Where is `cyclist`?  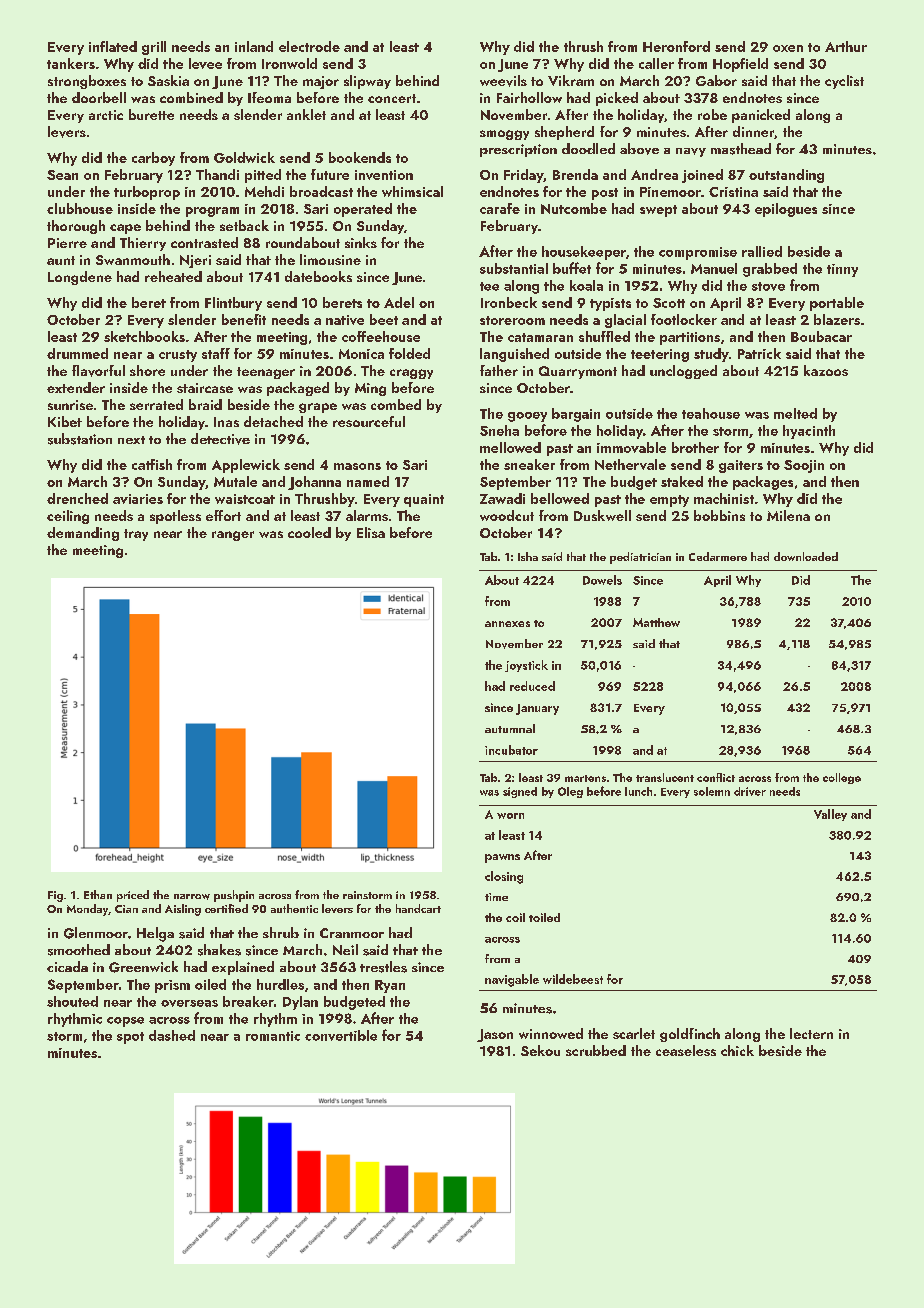 cyclist is located at coordinates (844, 82).
